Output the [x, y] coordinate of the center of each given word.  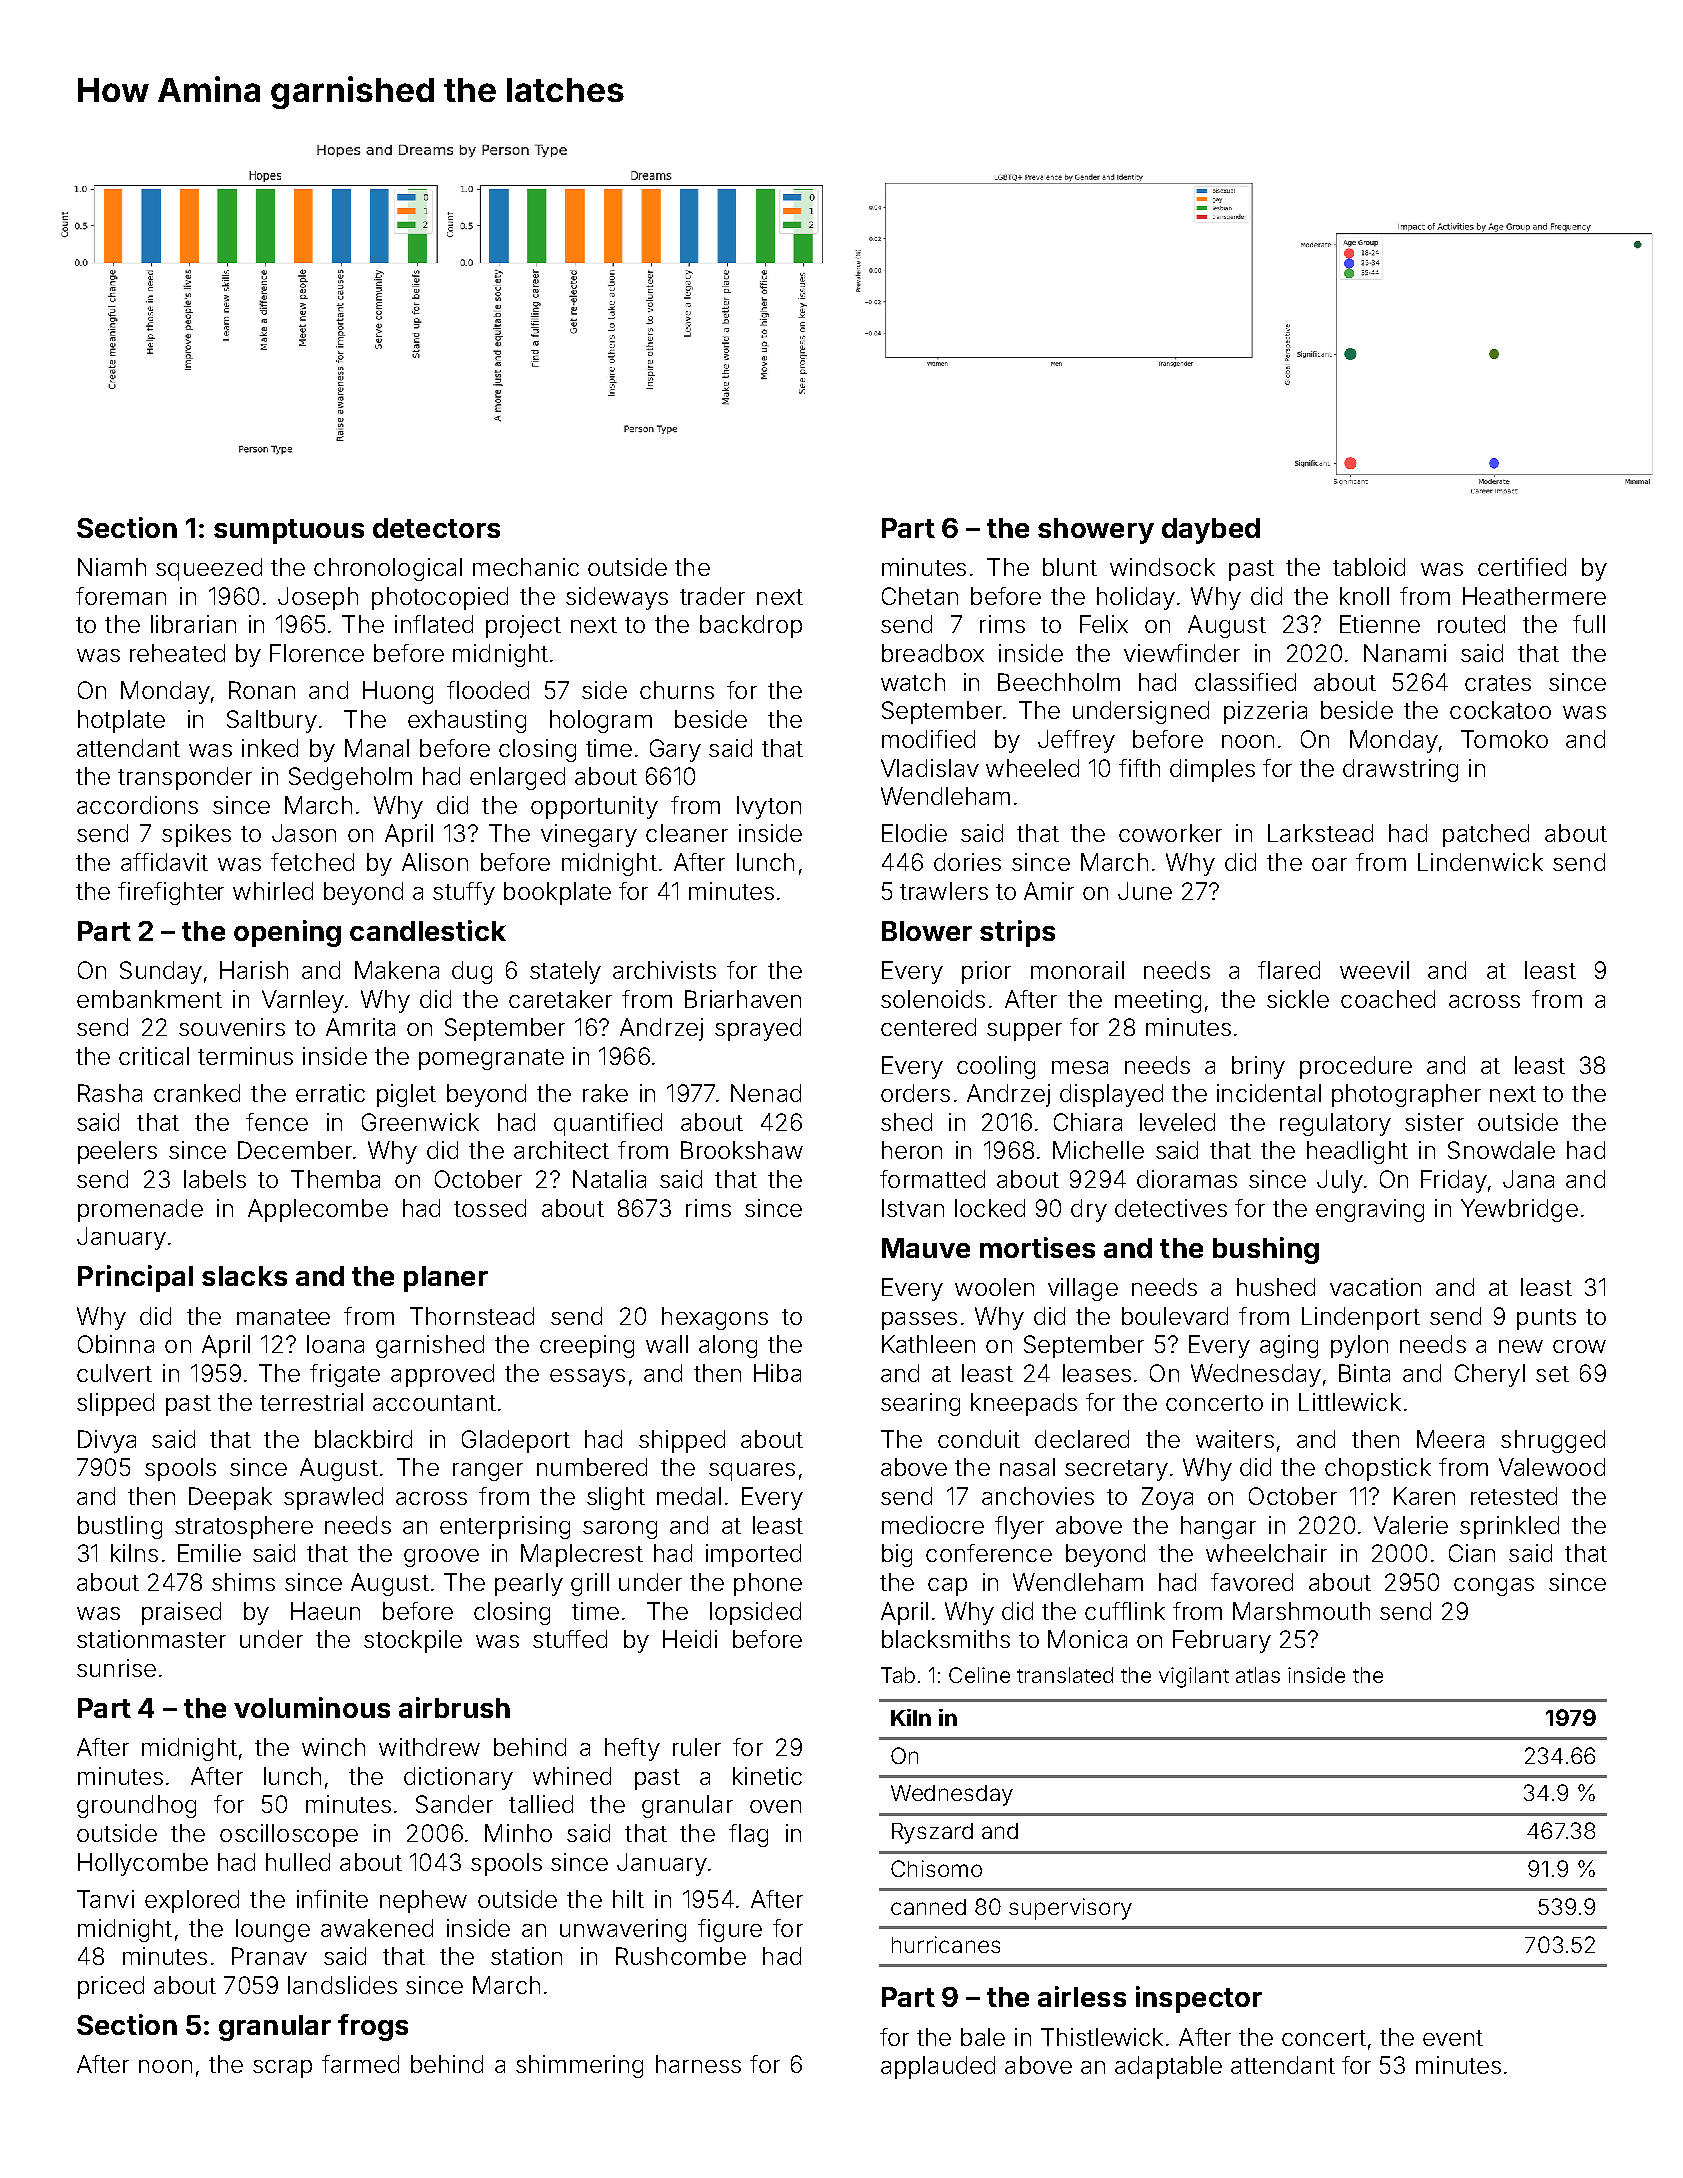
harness [698, 2064]
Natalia [609, 1179]
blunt [1070, 567]
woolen [994, 1287]
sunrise [116, 1668]
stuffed [570, 1639]
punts [1546, 1319]
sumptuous [289, 531]
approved [442, 1375]
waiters [1235, 1439]
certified [1522, 567]
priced [111, 1987]
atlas [1258, 1675]
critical [154, 1056]
